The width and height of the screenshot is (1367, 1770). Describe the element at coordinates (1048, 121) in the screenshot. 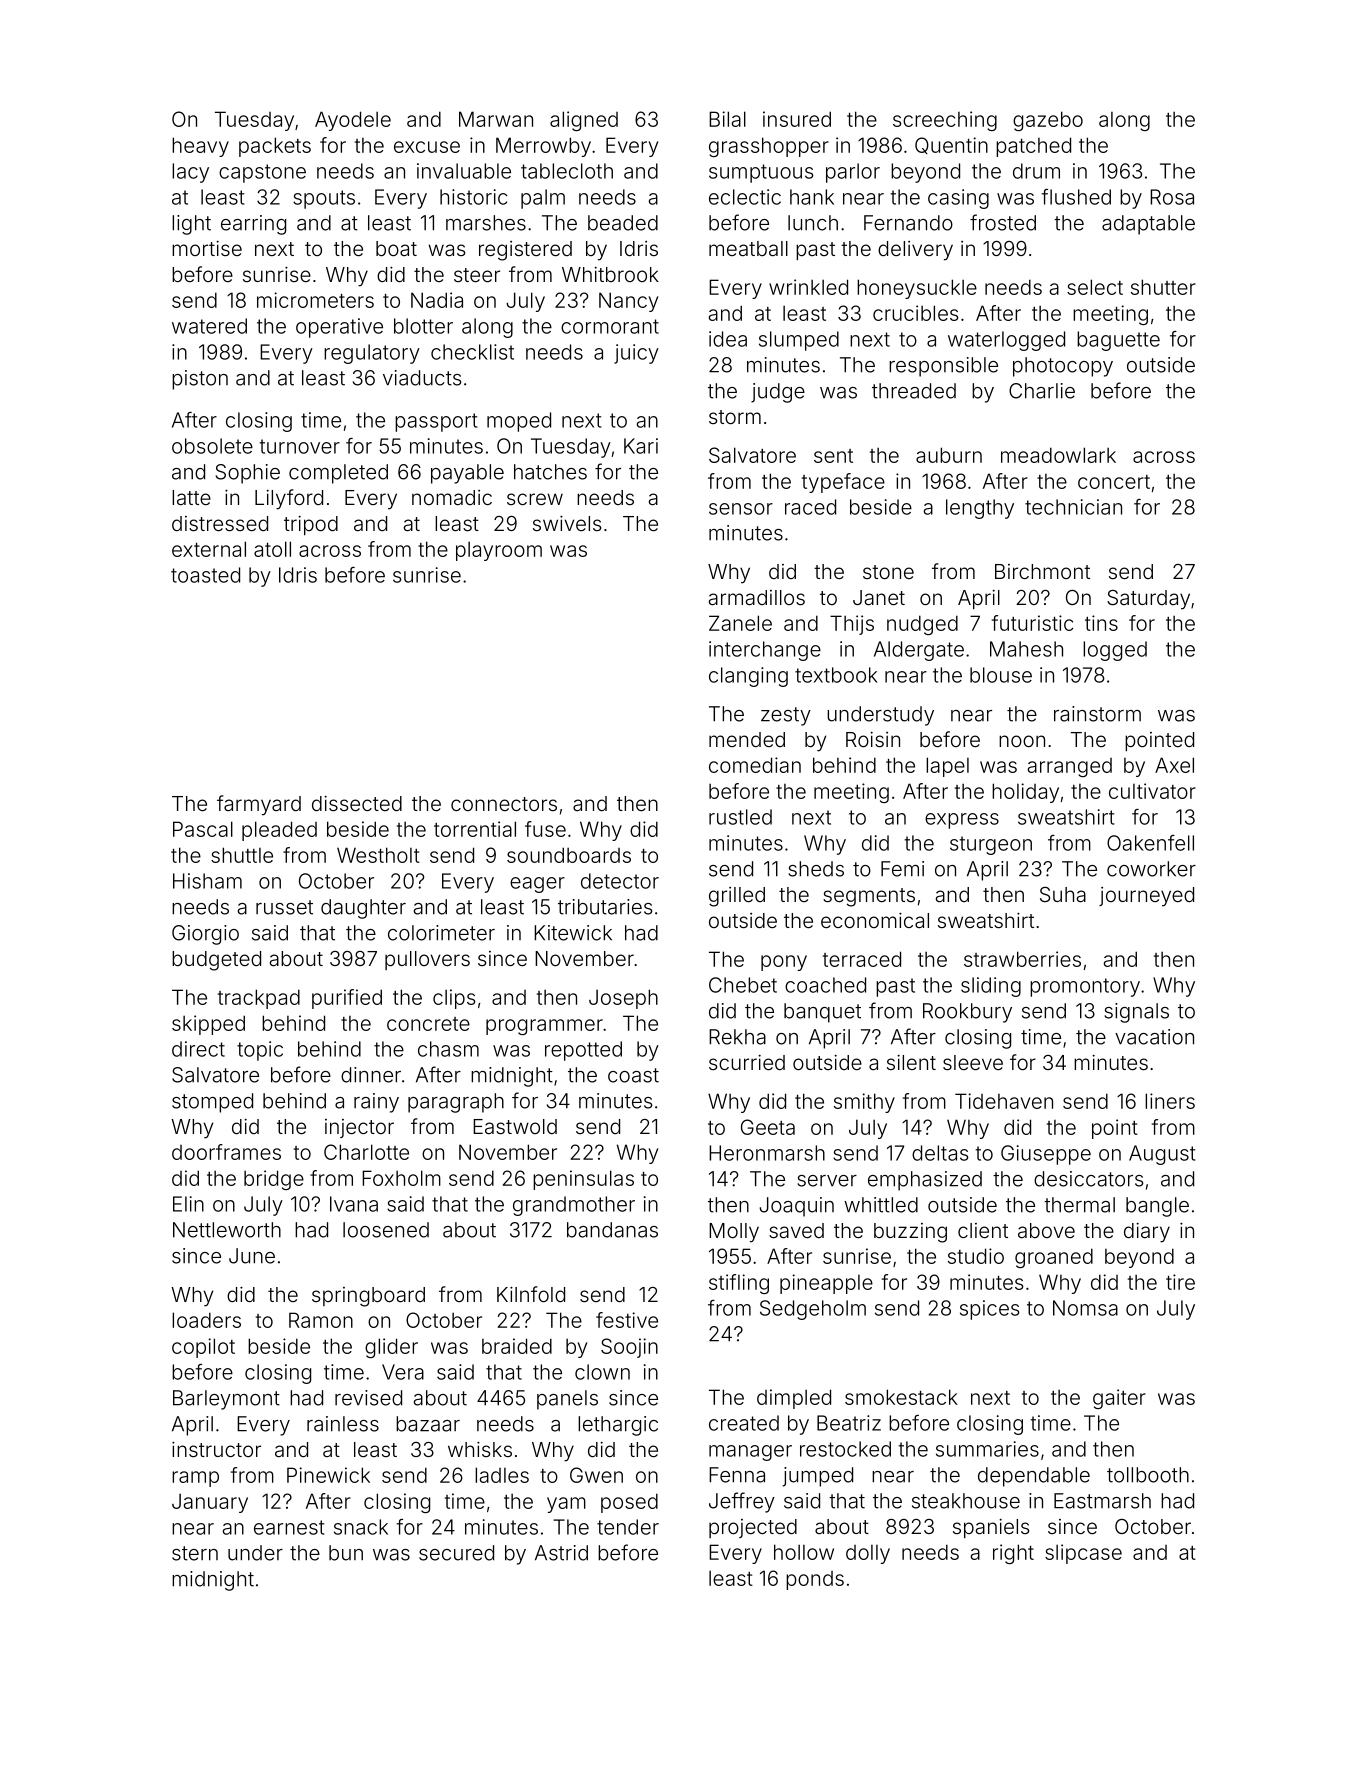

I see `gazebo` at that location.
